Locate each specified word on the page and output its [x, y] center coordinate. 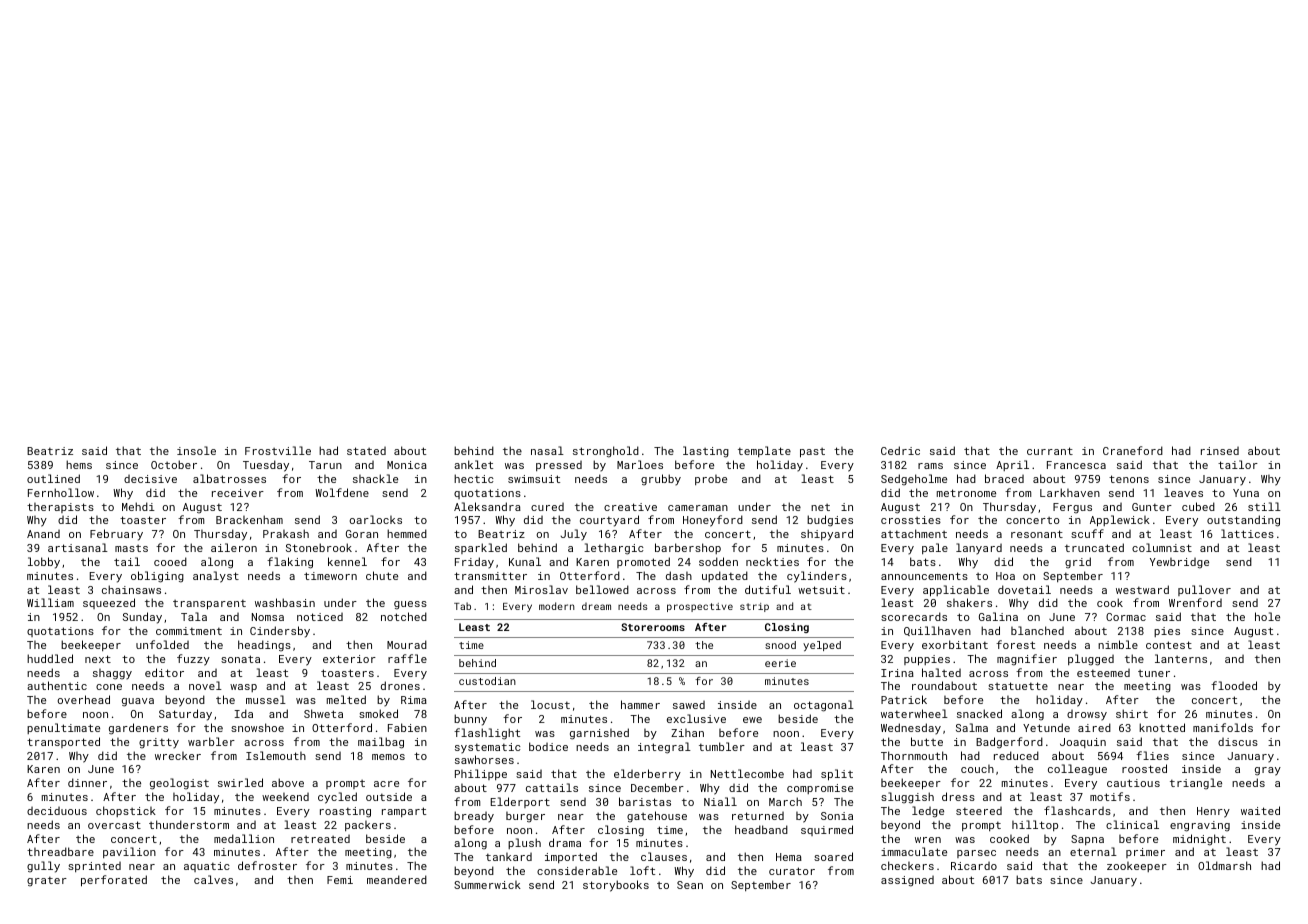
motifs [1110, 796]
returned [758, 816]
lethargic [614, 549]
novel [205, 685]
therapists [60, 508]
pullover [1204, 590]
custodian [487, 681]
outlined [53, 478]
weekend [285, 797]
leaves [1183, 492]
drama [565, 842]
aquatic [207, 867]
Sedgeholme [914, 480]
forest [1015, 644]
